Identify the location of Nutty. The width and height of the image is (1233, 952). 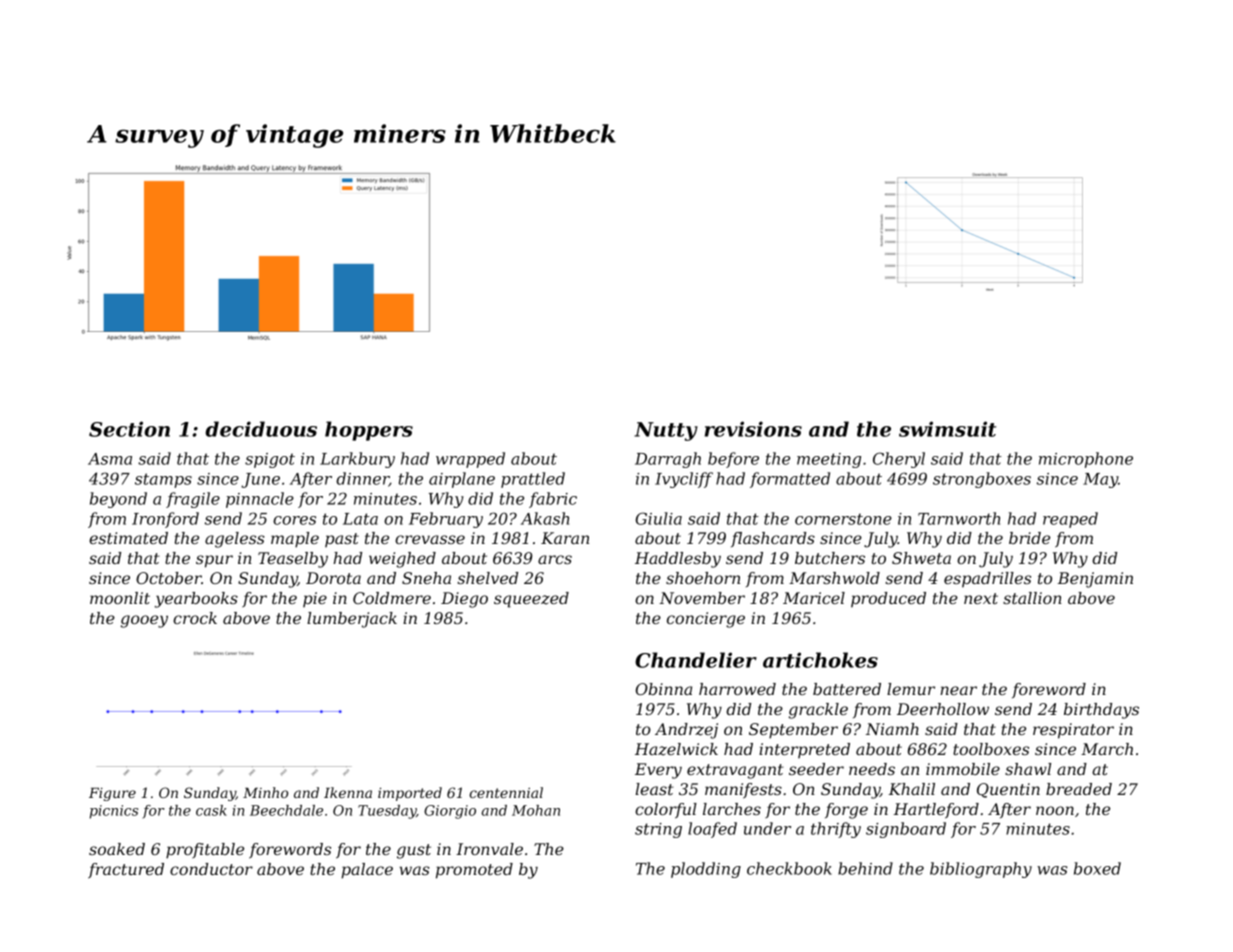
(666, 431).
